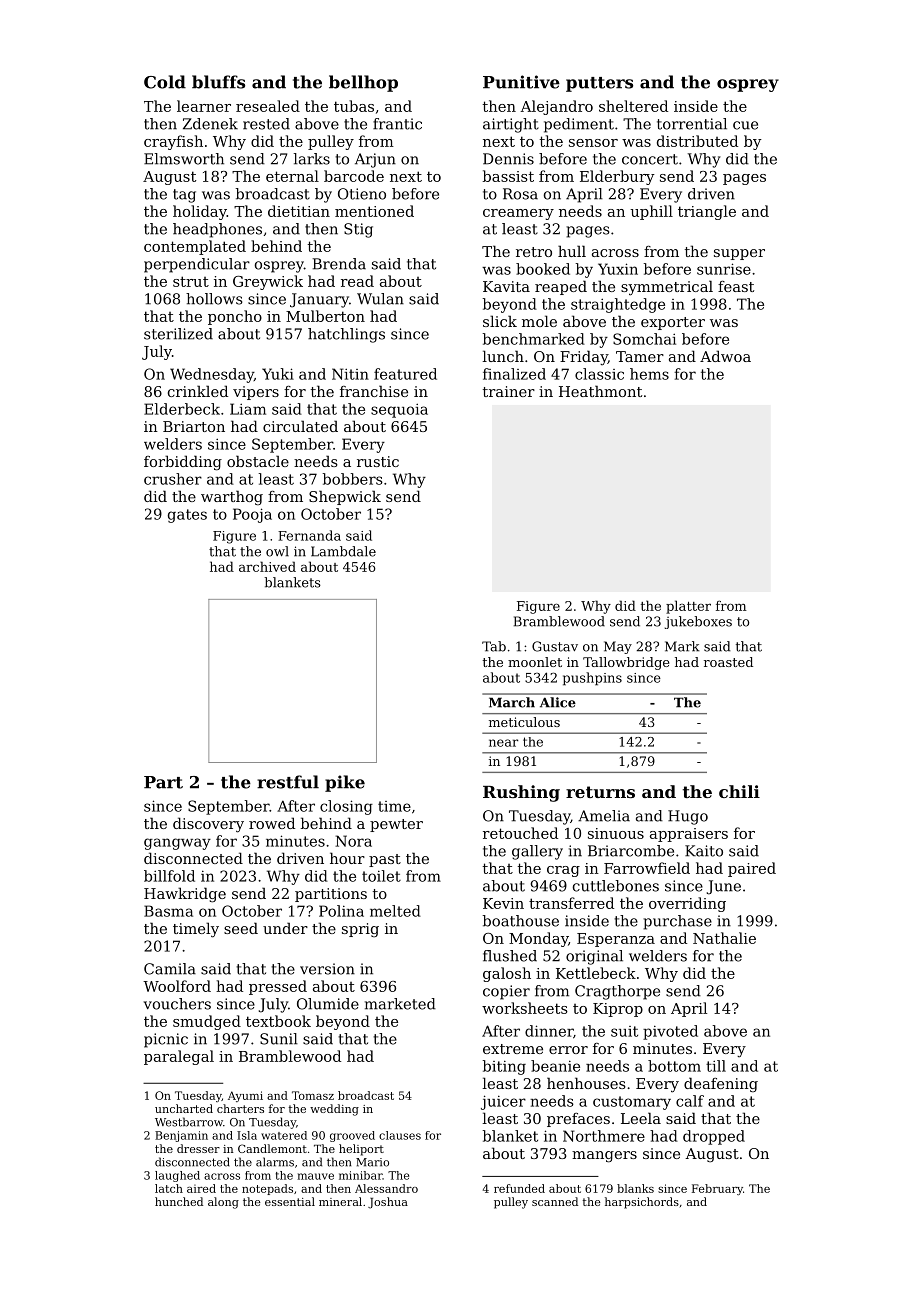 Image resolution: width=924 pixels, height=1314 pixels. What do you see at coordinates (177, 844) in the screenshot?
I see `gangway` at bounding box center [177, 844].
